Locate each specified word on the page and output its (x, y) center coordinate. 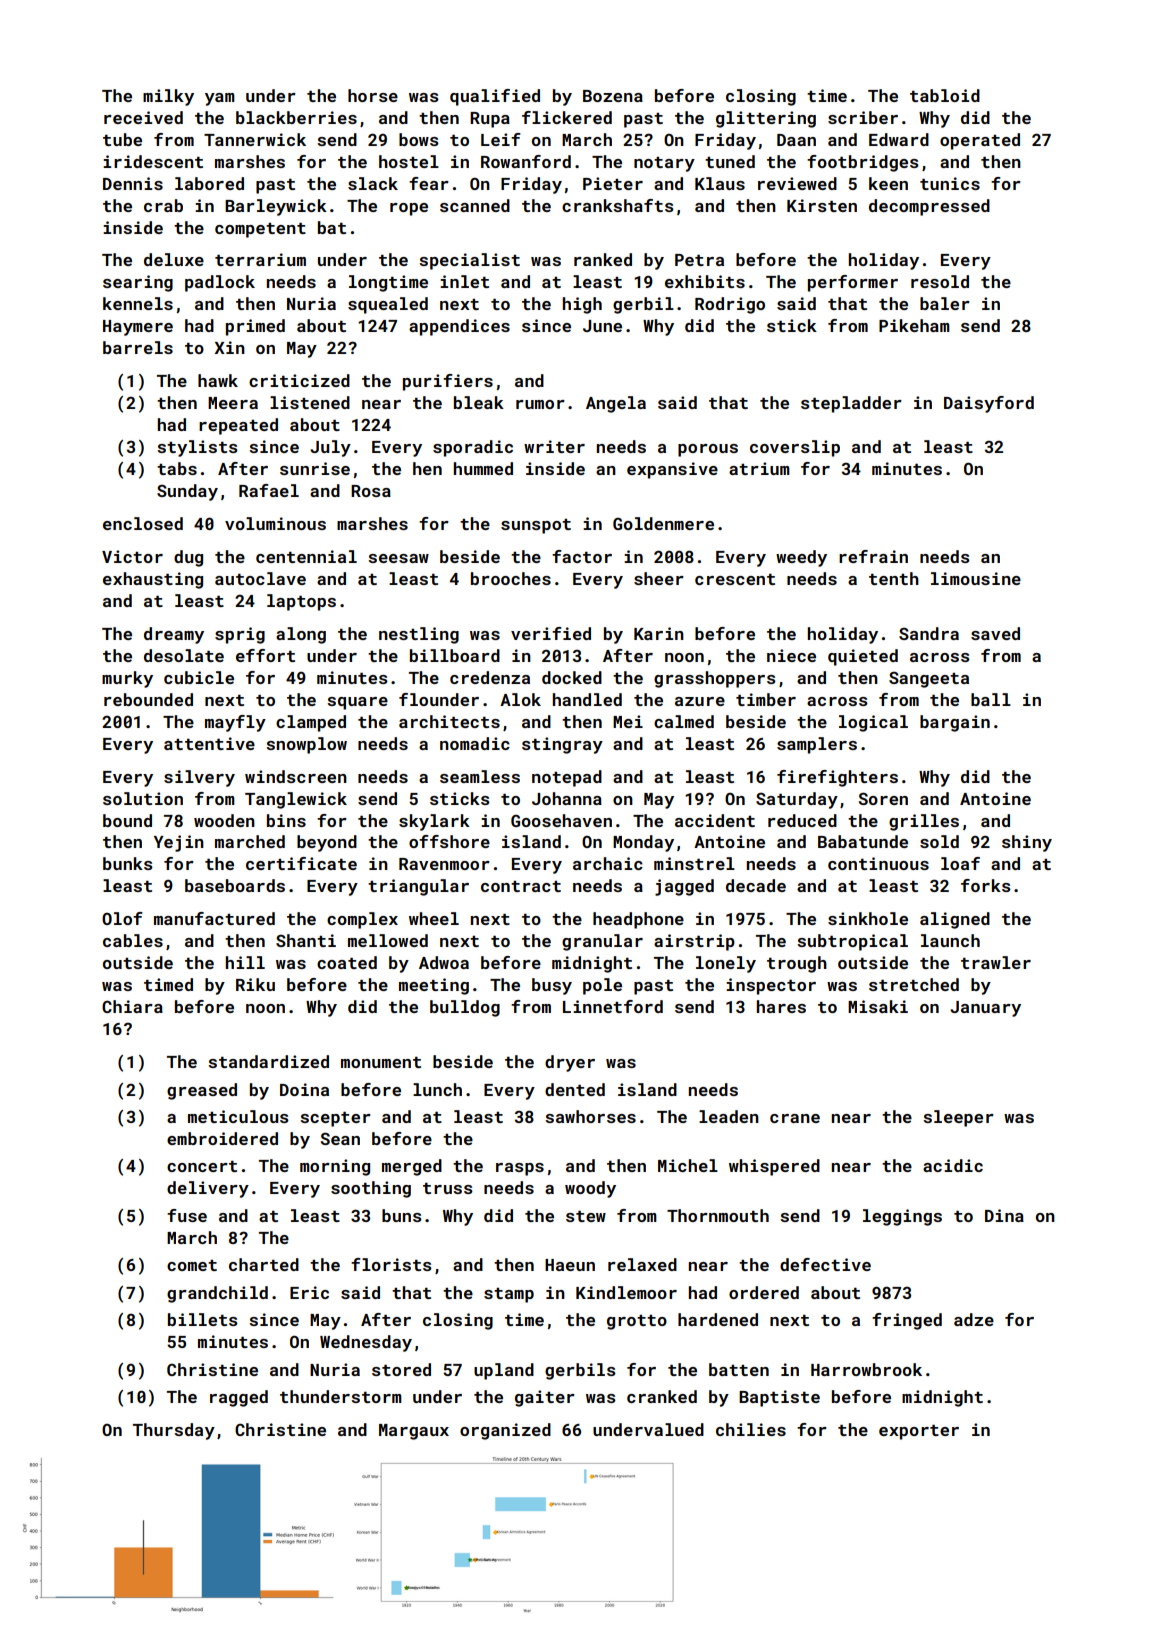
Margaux (414, 1432)
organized (505, 1431)
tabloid (945, 95)
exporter (919, 1432)
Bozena (613, 96)
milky (168, 97)
